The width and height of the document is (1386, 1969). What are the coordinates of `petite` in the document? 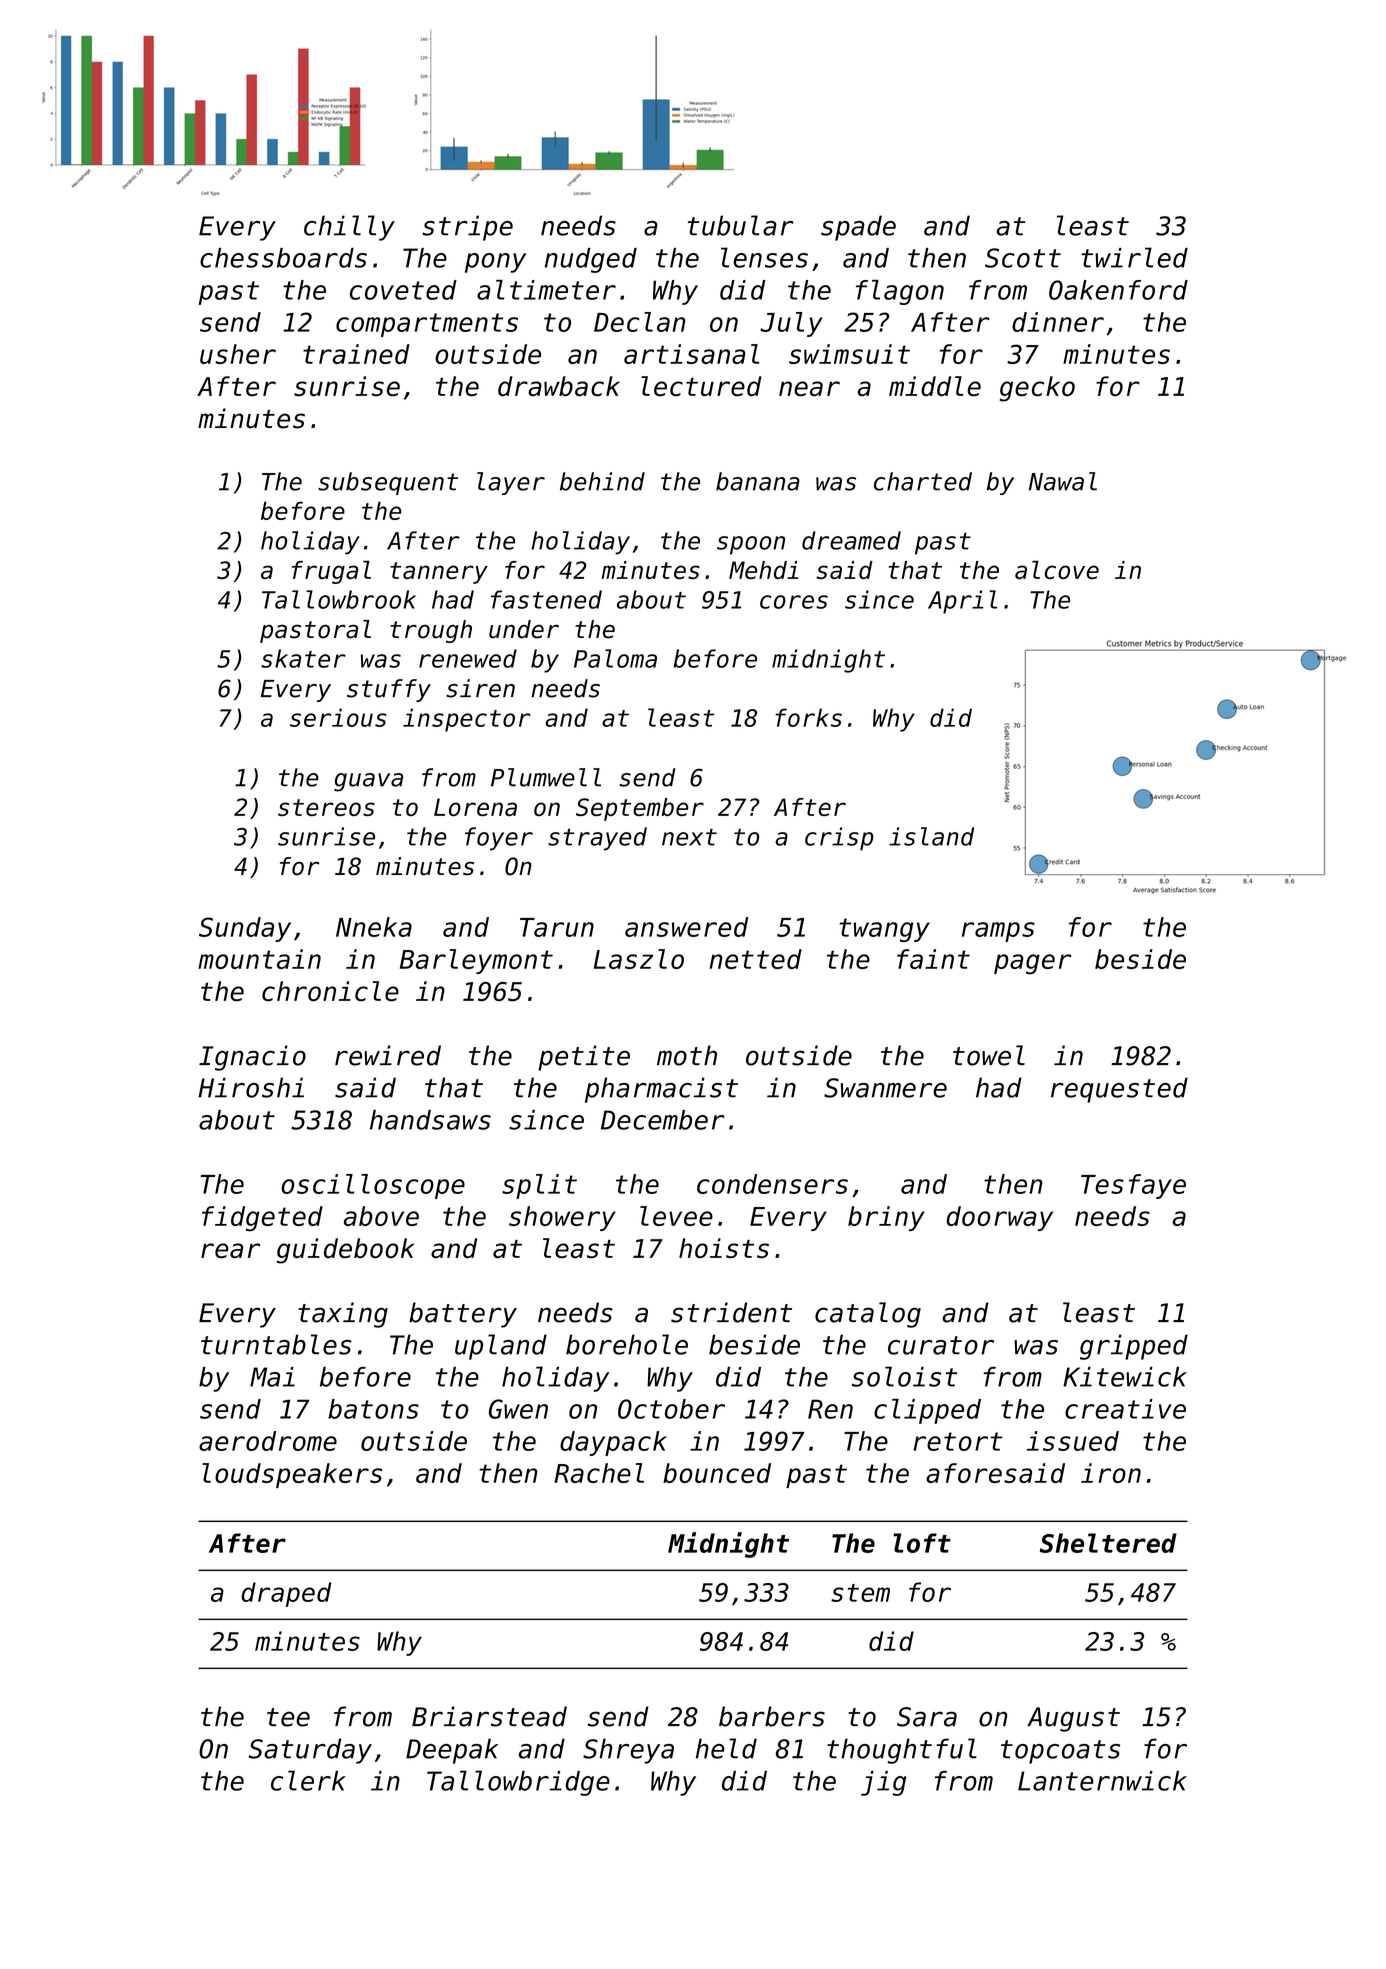 It's located at (584, 1058).
